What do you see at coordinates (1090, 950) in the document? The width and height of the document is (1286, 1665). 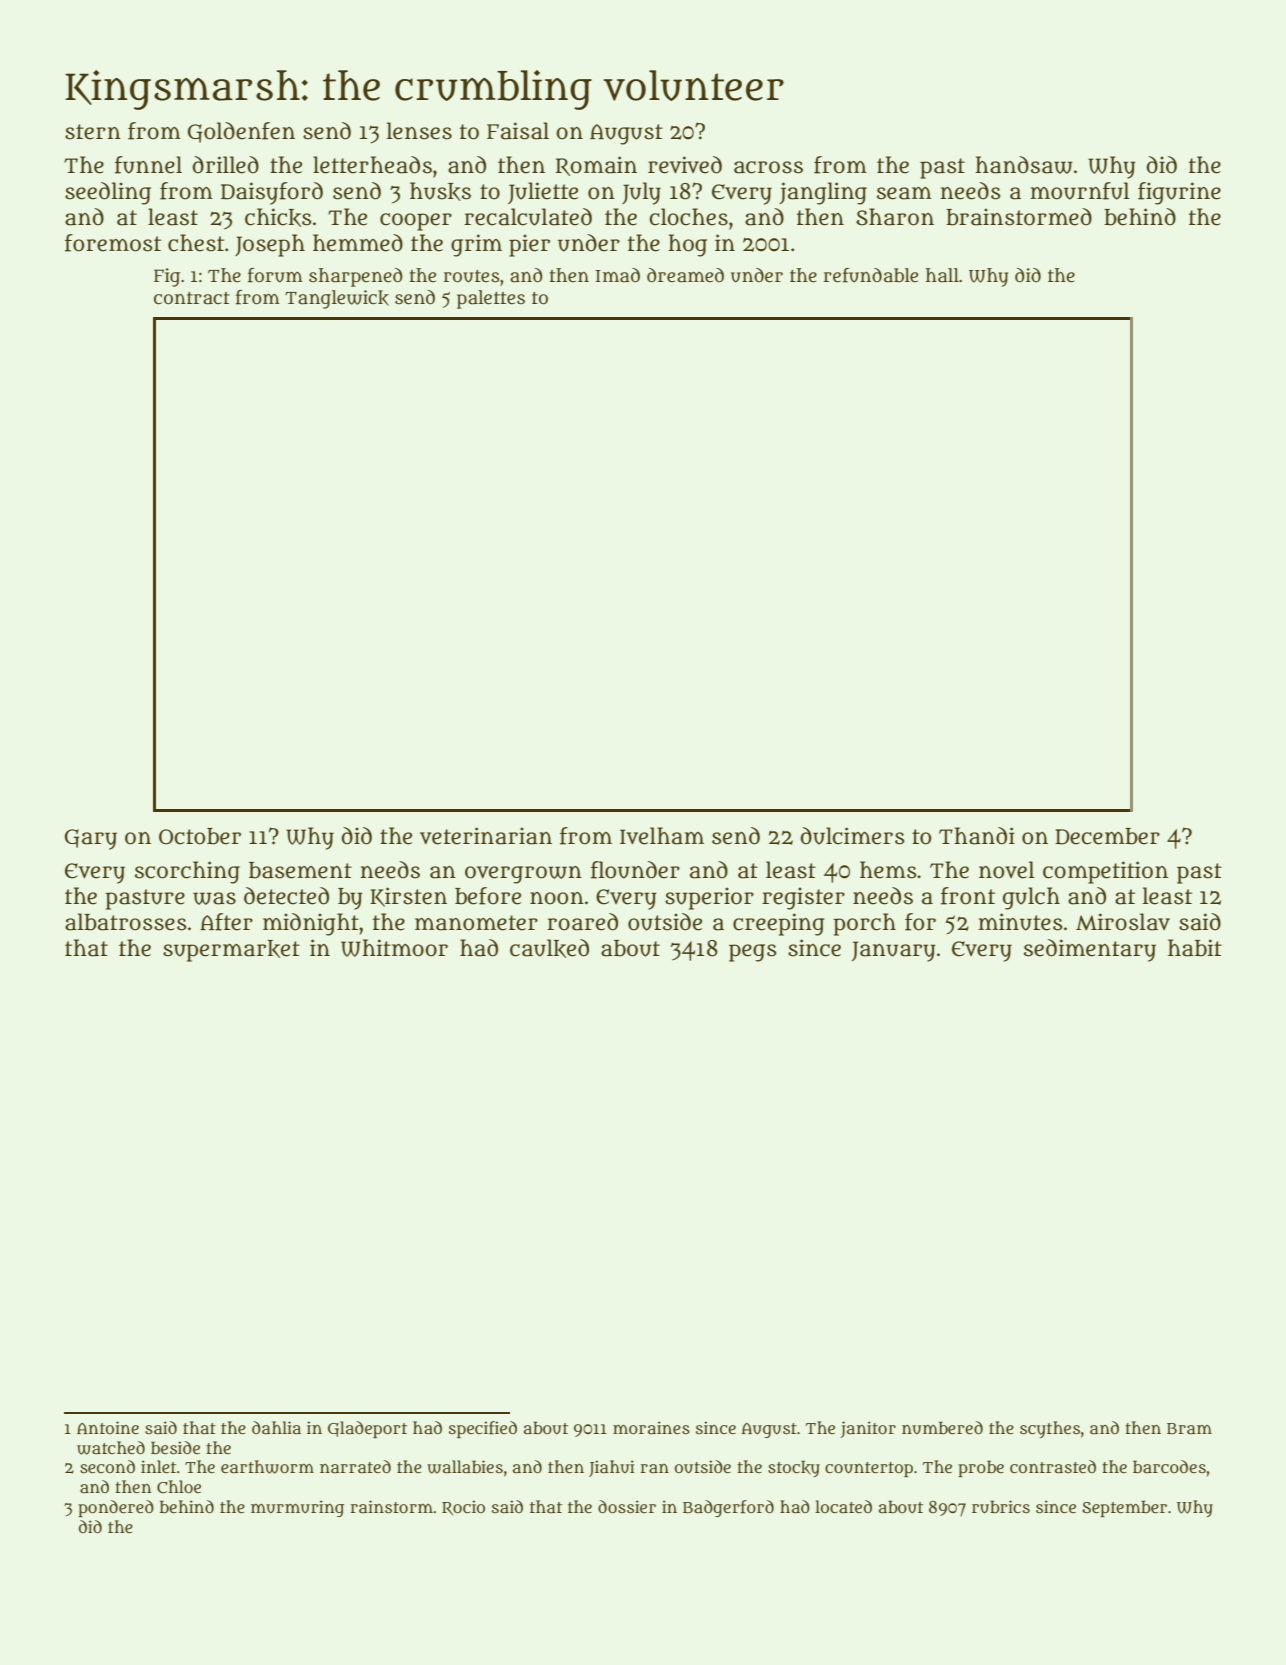 I see `sedimentary` at bounding box center [1090, 950].
